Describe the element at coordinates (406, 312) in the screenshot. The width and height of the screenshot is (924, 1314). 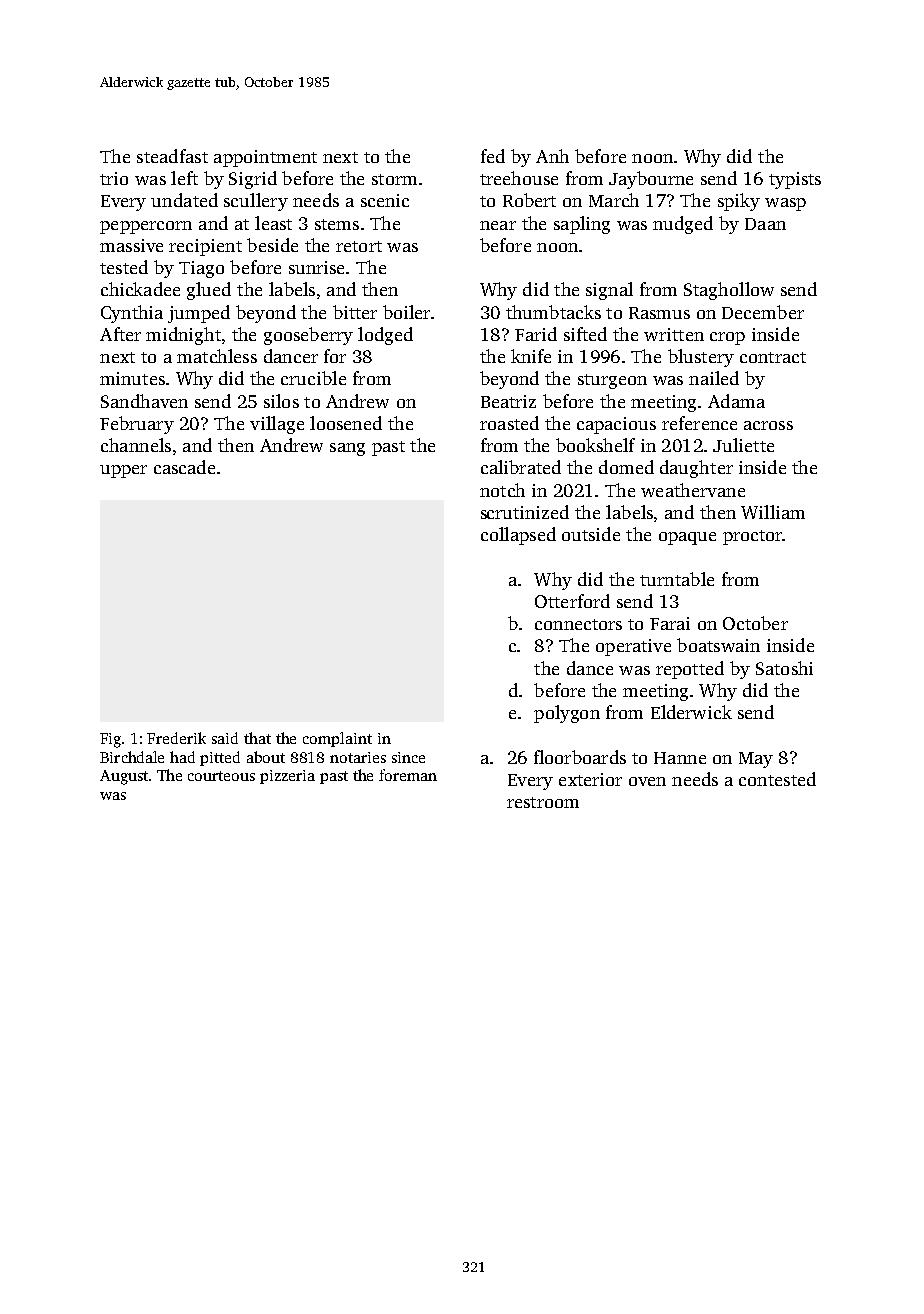
I see `boiler` at that location.
